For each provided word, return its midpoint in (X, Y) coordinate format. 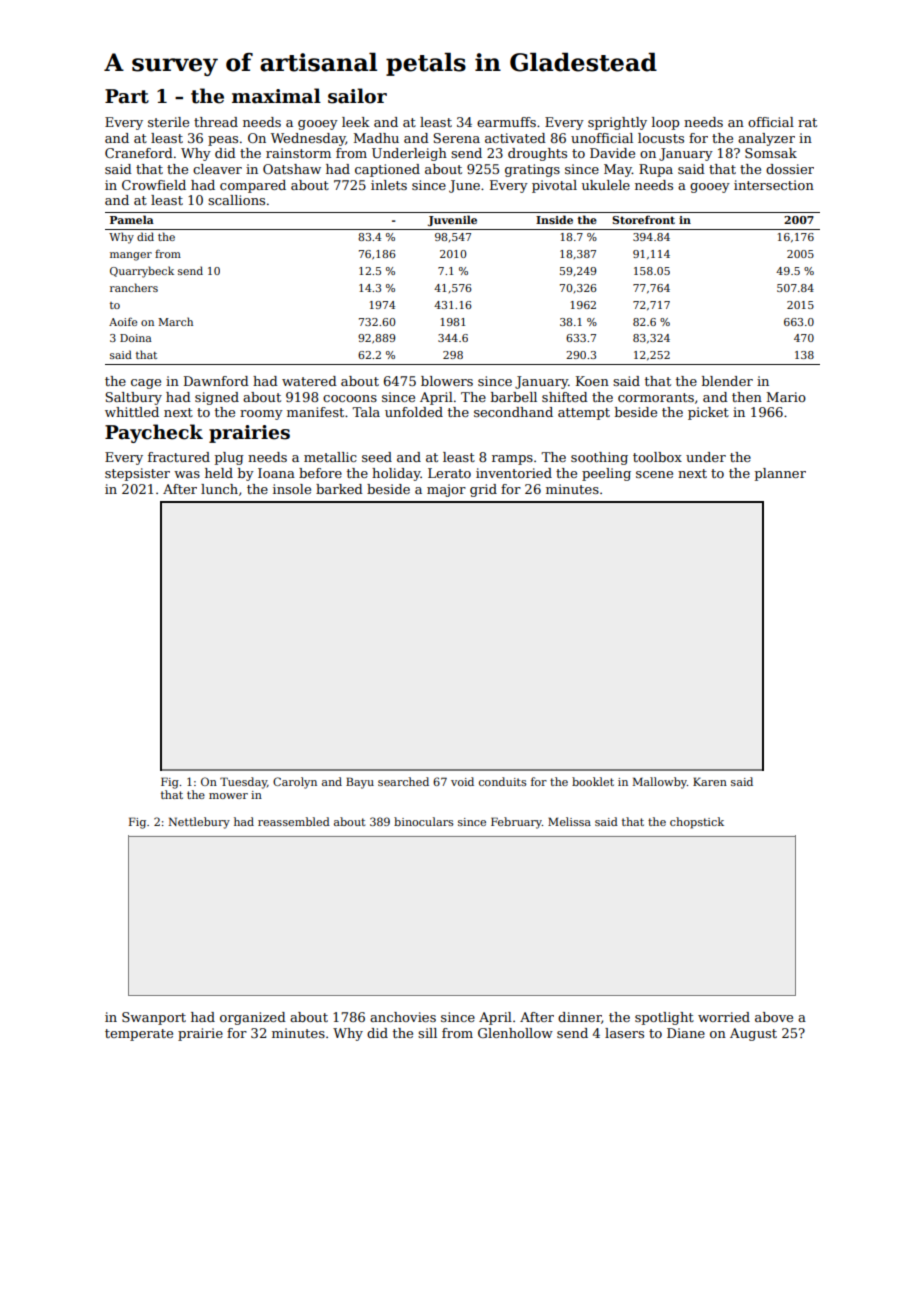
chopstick (697, 823)
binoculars (423, 821)
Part (127, 96)
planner (780, 474)
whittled (132, 412)
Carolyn (295, 783)
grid (483, 490)
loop (665, 123)
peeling (606, 474)
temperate (139, 1035)
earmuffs (506, 122)
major (446, 490)
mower (228, 796)
